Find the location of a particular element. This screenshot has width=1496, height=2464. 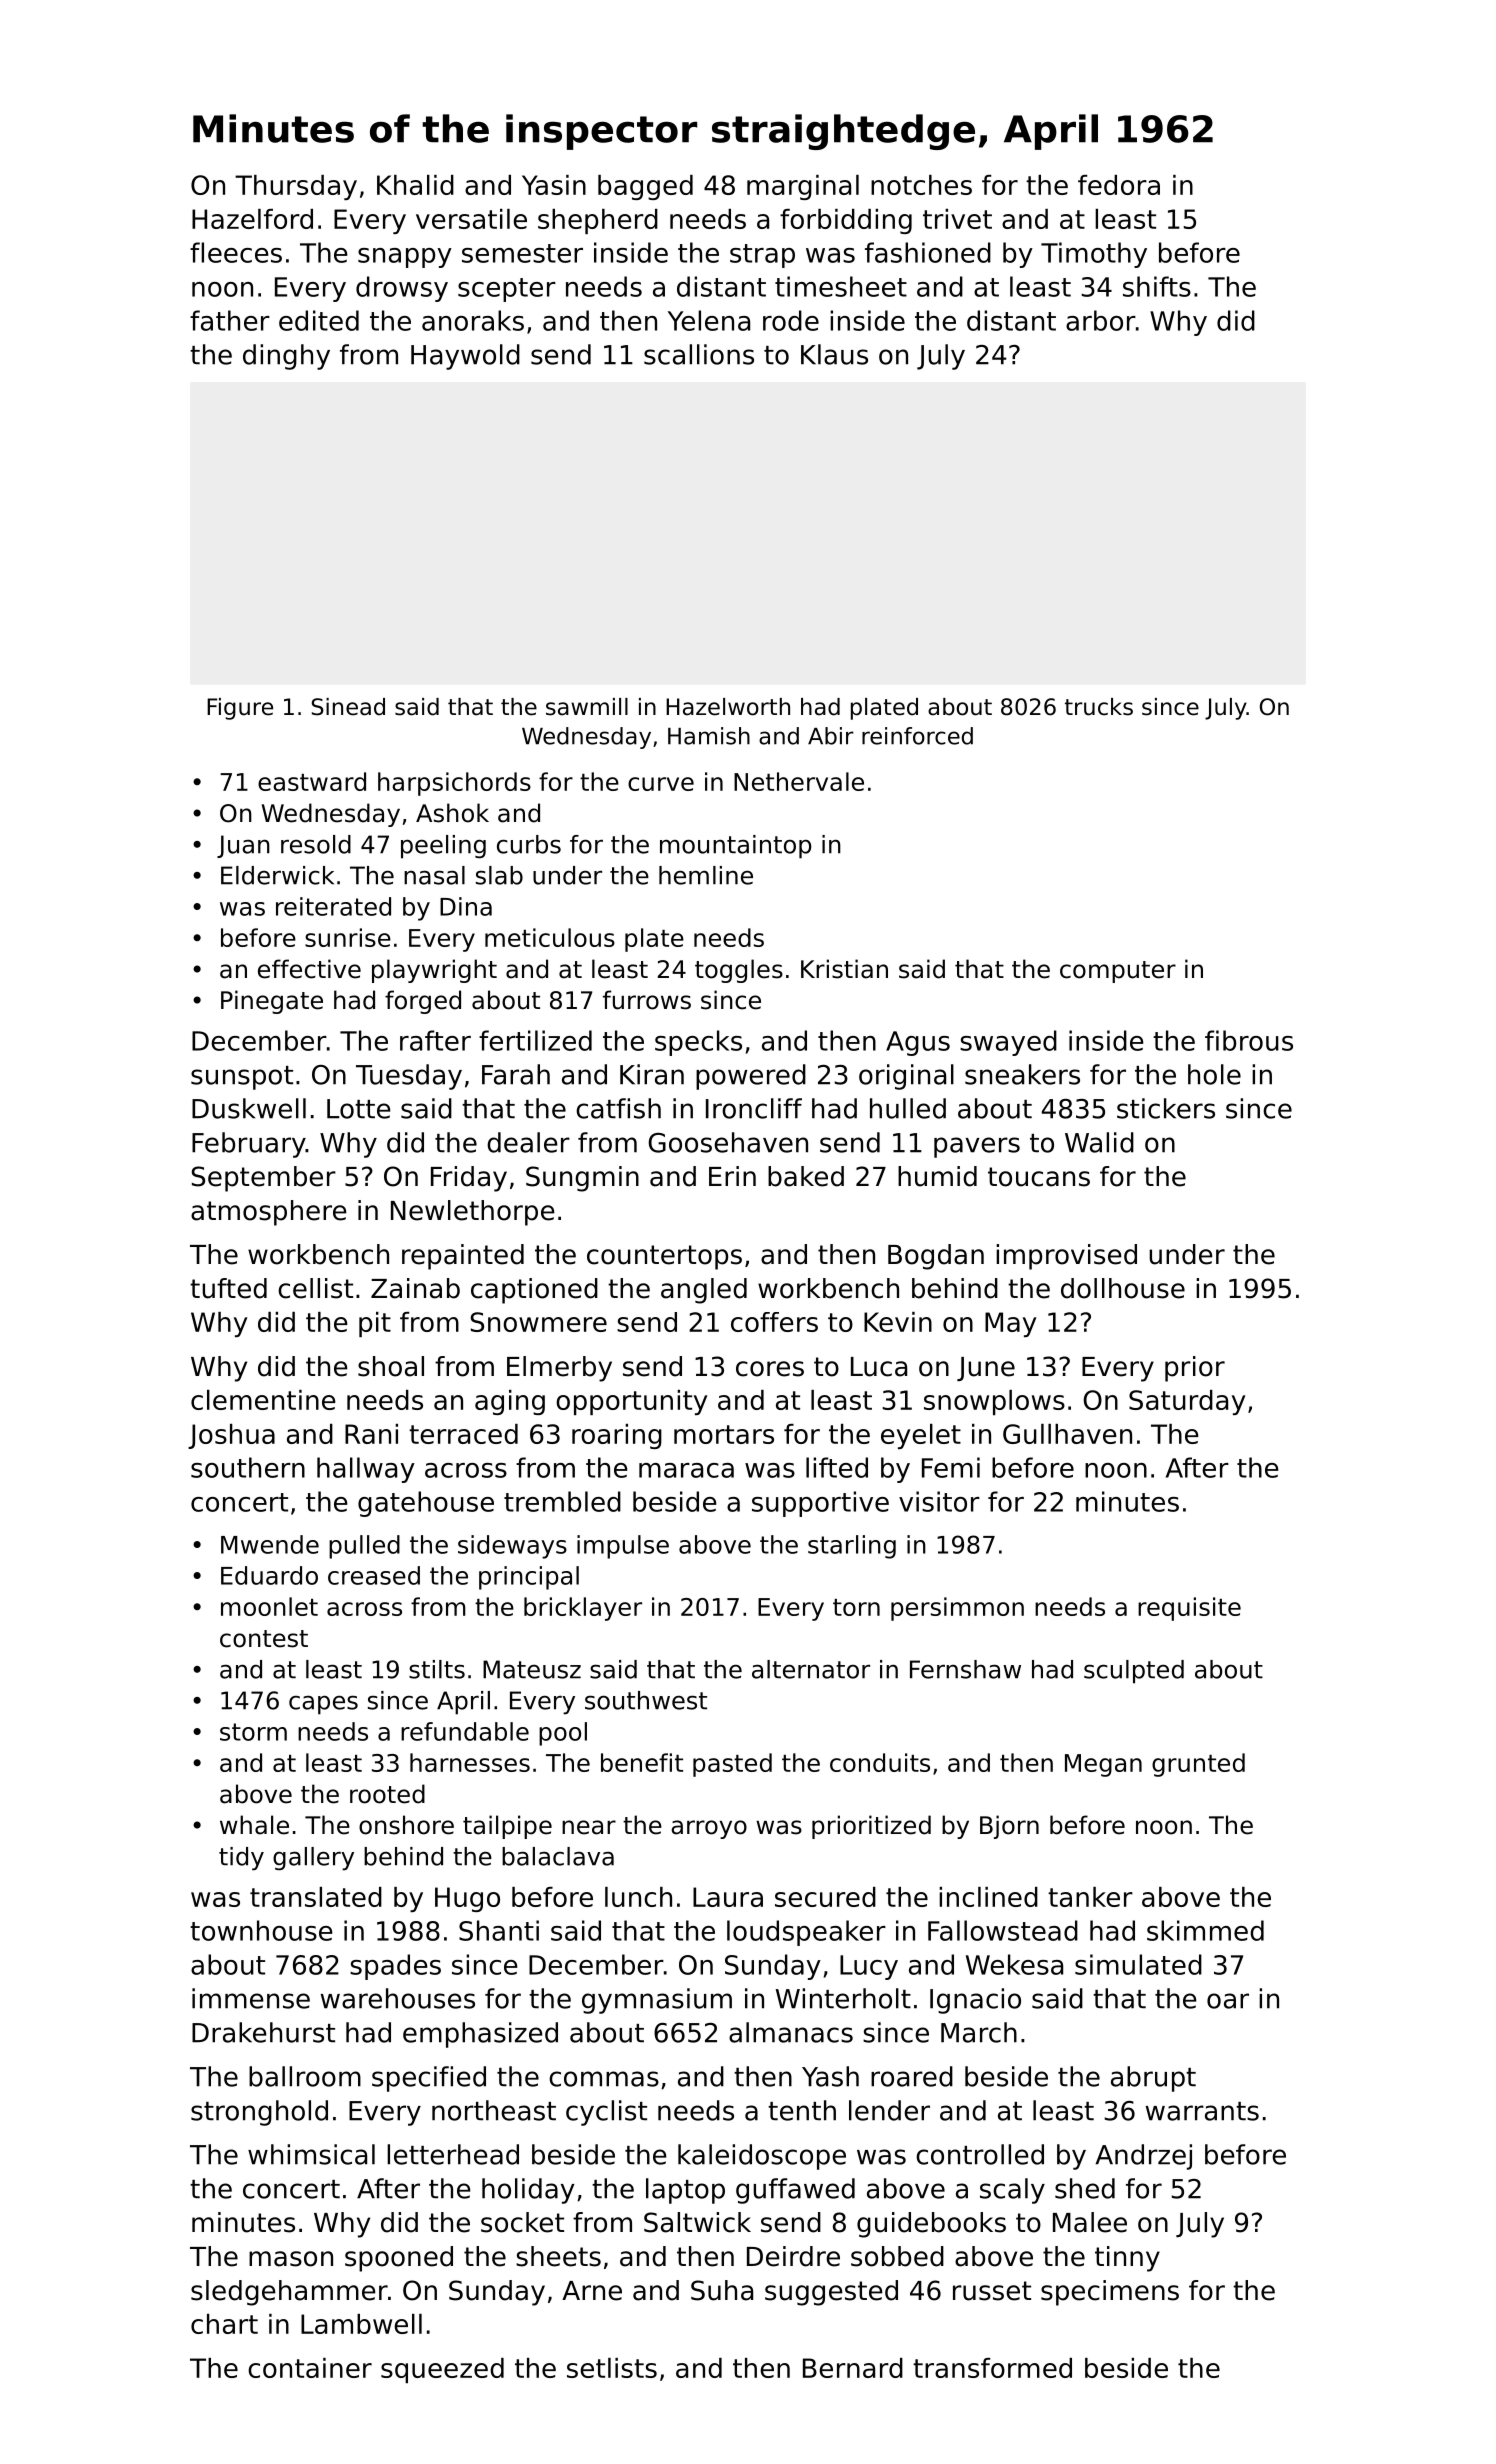

tanker is located at coordinates (1090, 1897).
